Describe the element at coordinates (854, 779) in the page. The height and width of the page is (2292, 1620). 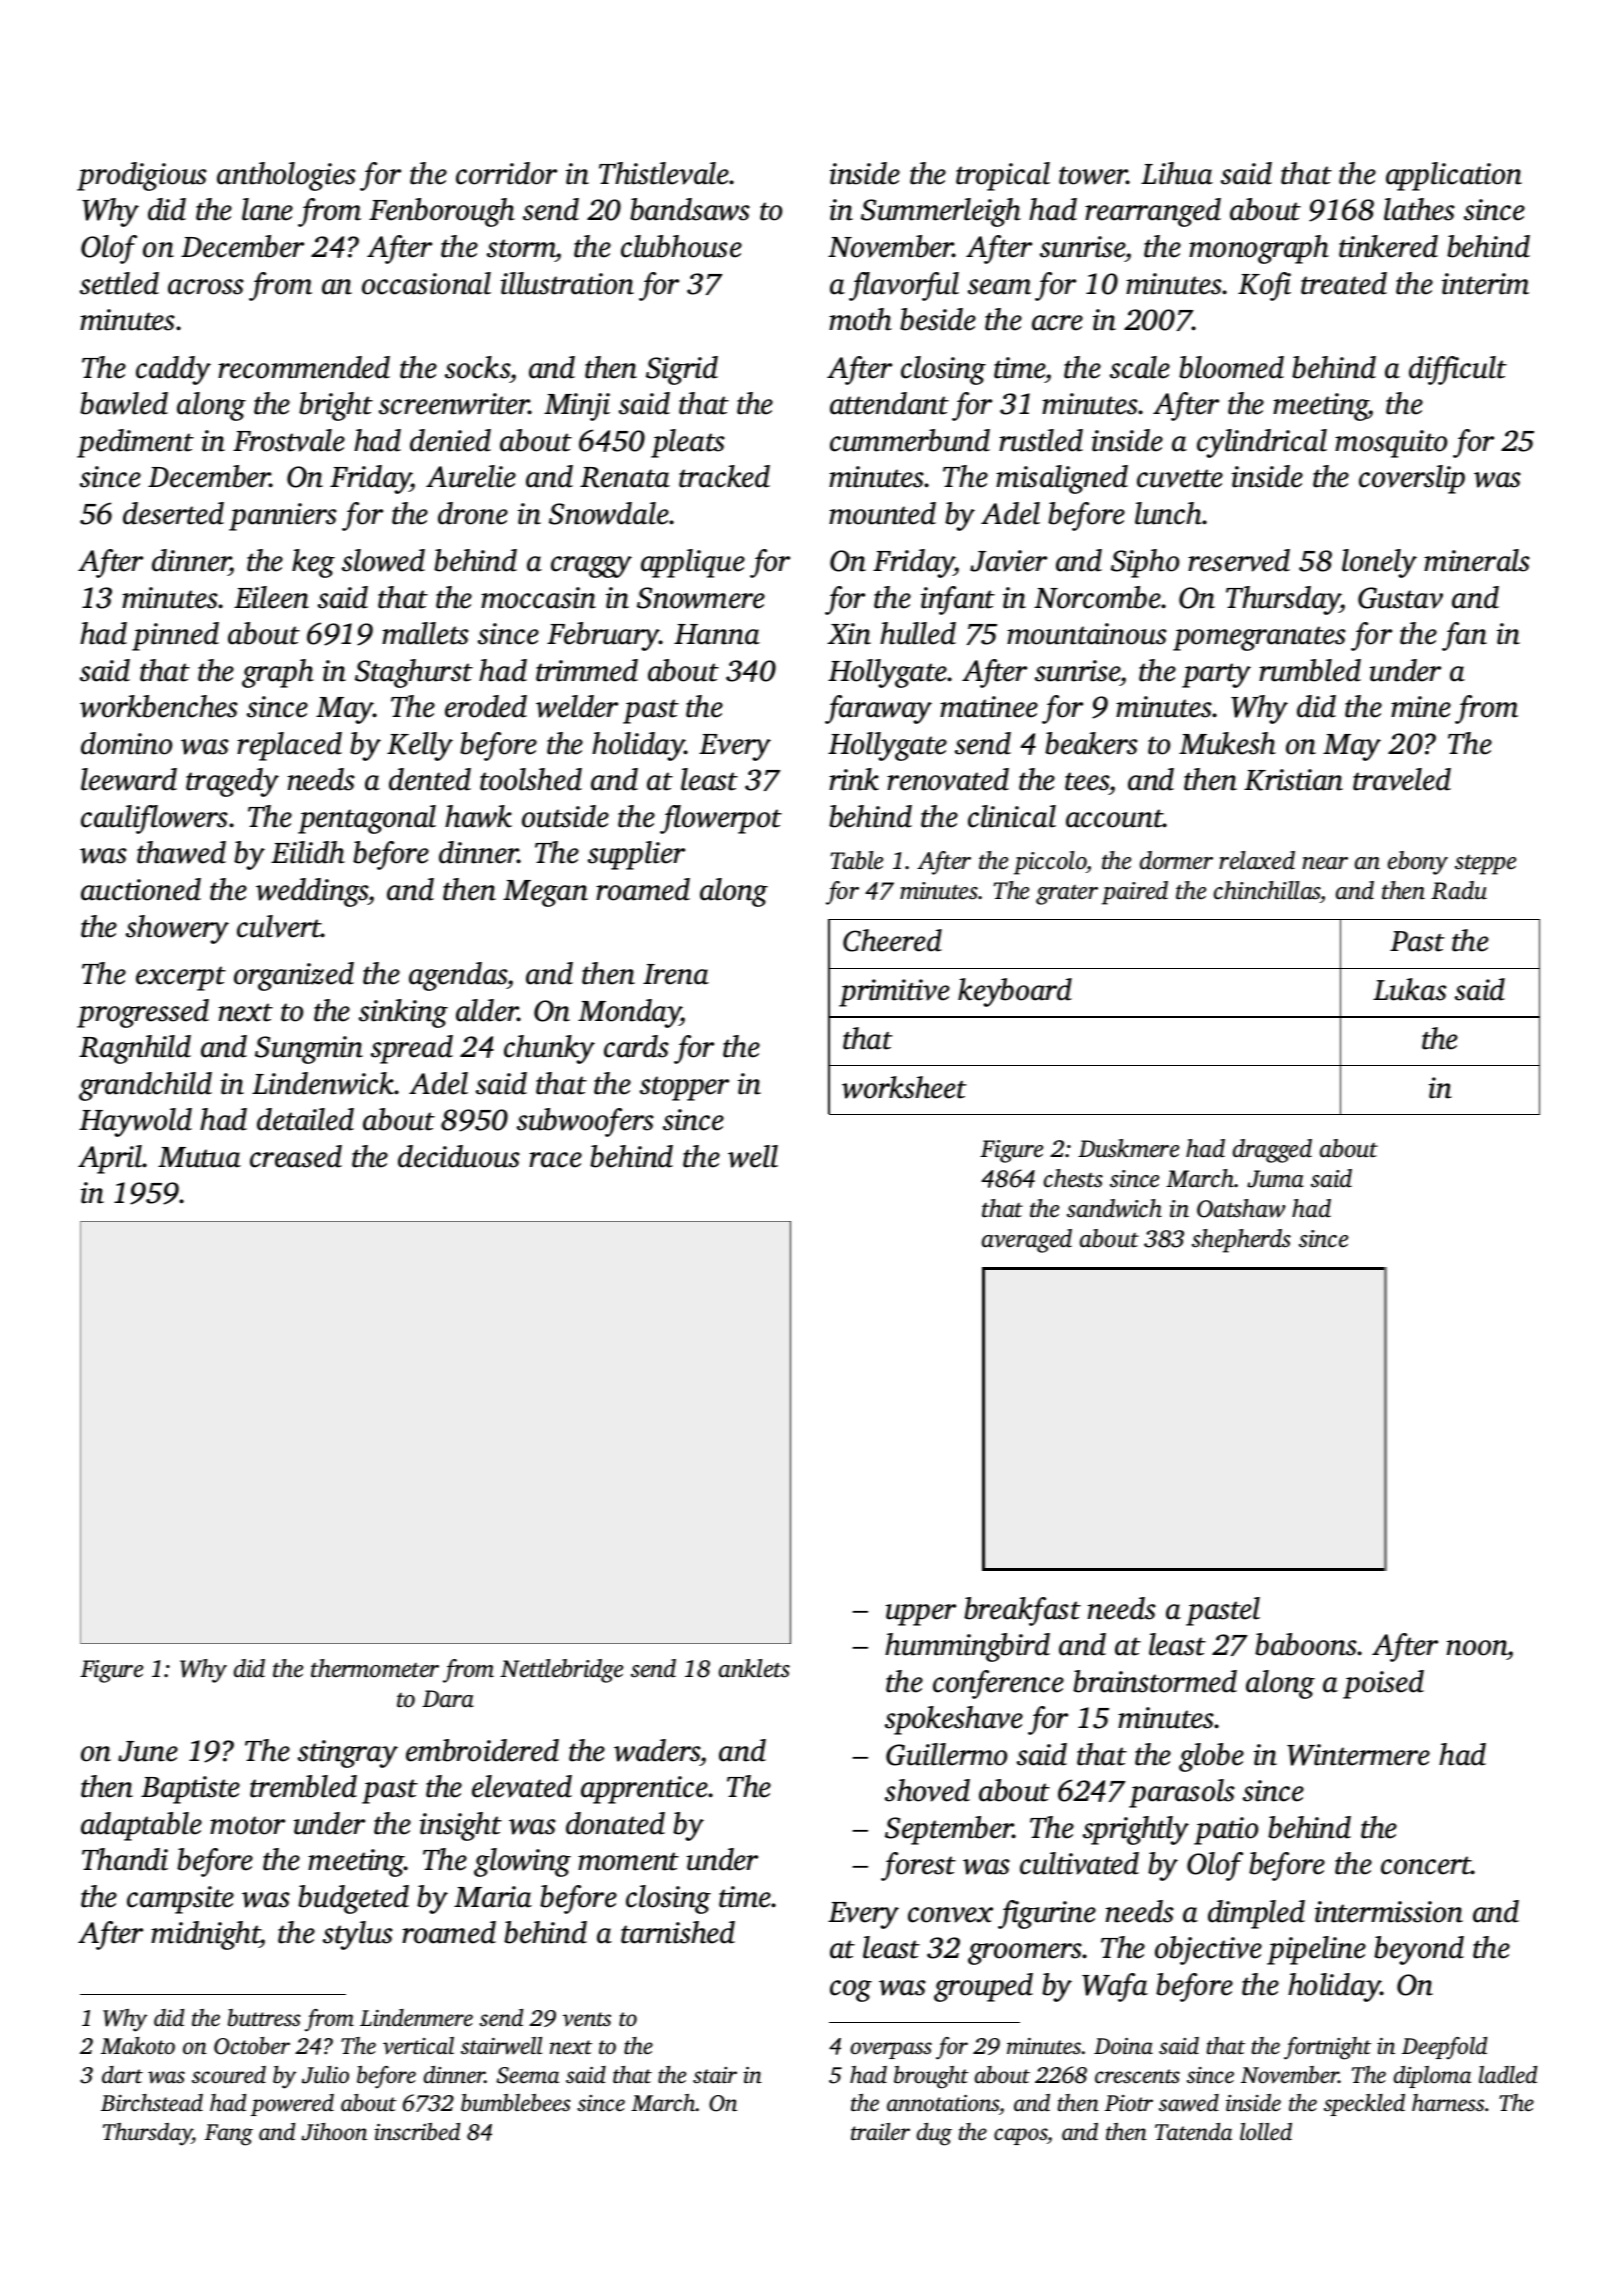
I see `rink` at that location.
